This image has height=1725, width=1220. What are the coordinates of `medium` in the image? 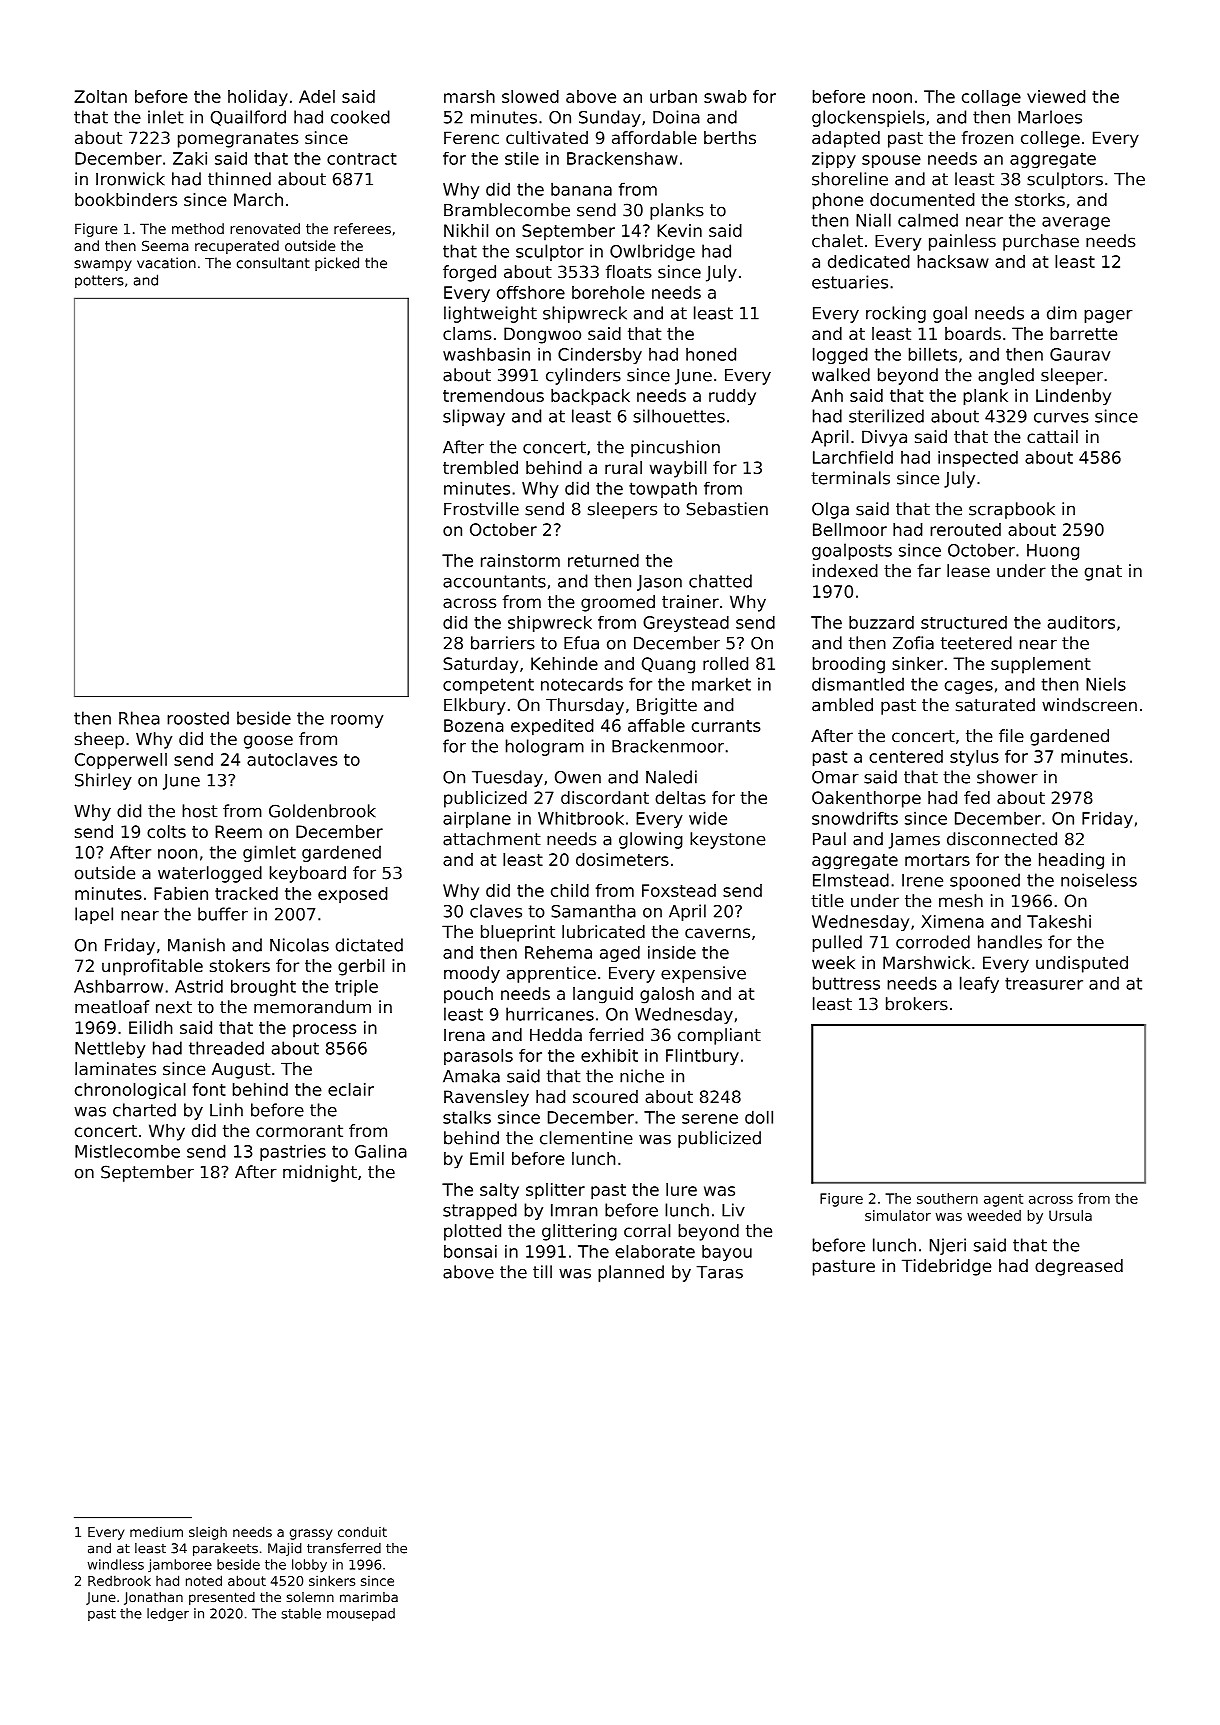 It's located at (156, 1532).
